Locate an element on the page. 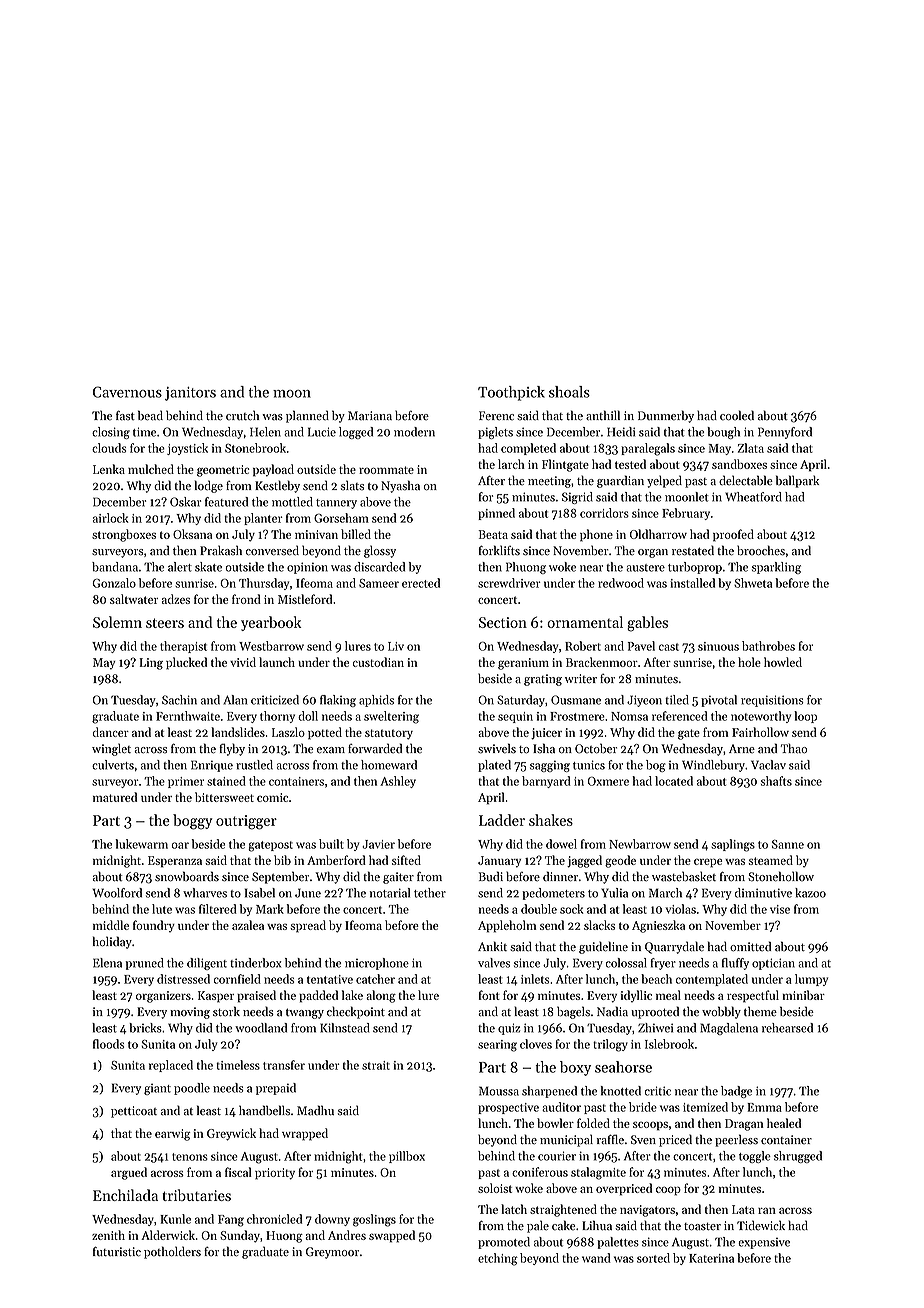 The image size is (924, 1308). Dunmerby is located at coordinates (666, 416).
